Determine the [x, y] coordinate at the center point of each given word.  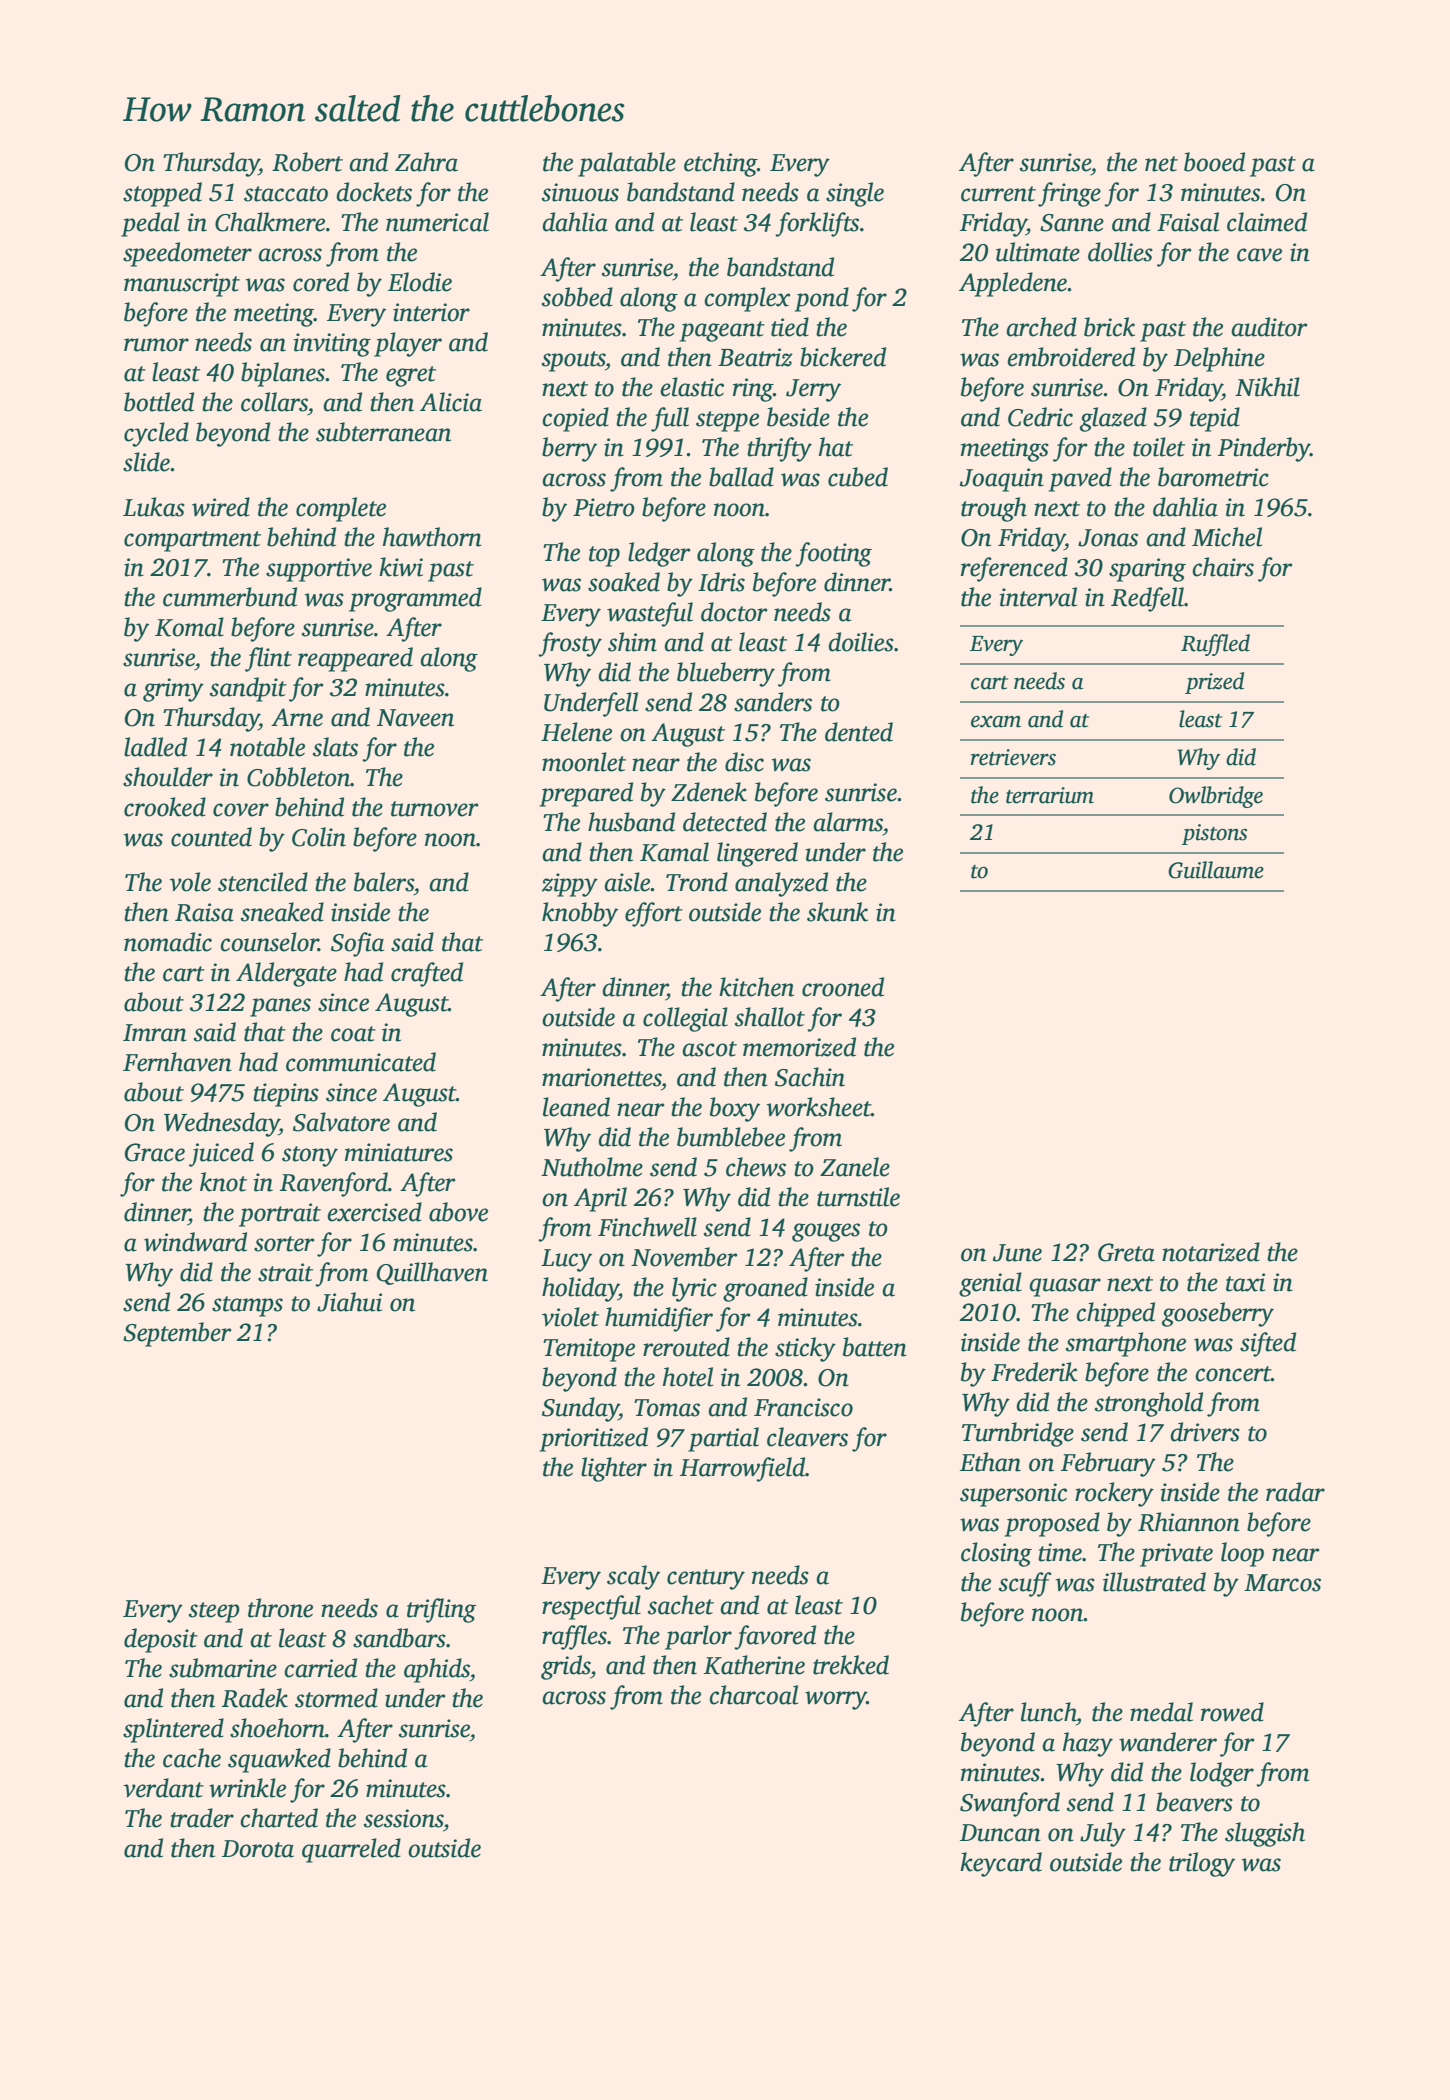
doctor [734, 612]
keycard [1001, 1864]
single [855, 194]
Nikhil [1267, 387]
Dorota [258, 1849]
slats [335, 747]
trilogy [1202, 1864]
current [998, 194]
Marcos [1282, 1583]
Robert [307, 162]
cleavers [807, 1437]
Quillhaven [432, 1273]
